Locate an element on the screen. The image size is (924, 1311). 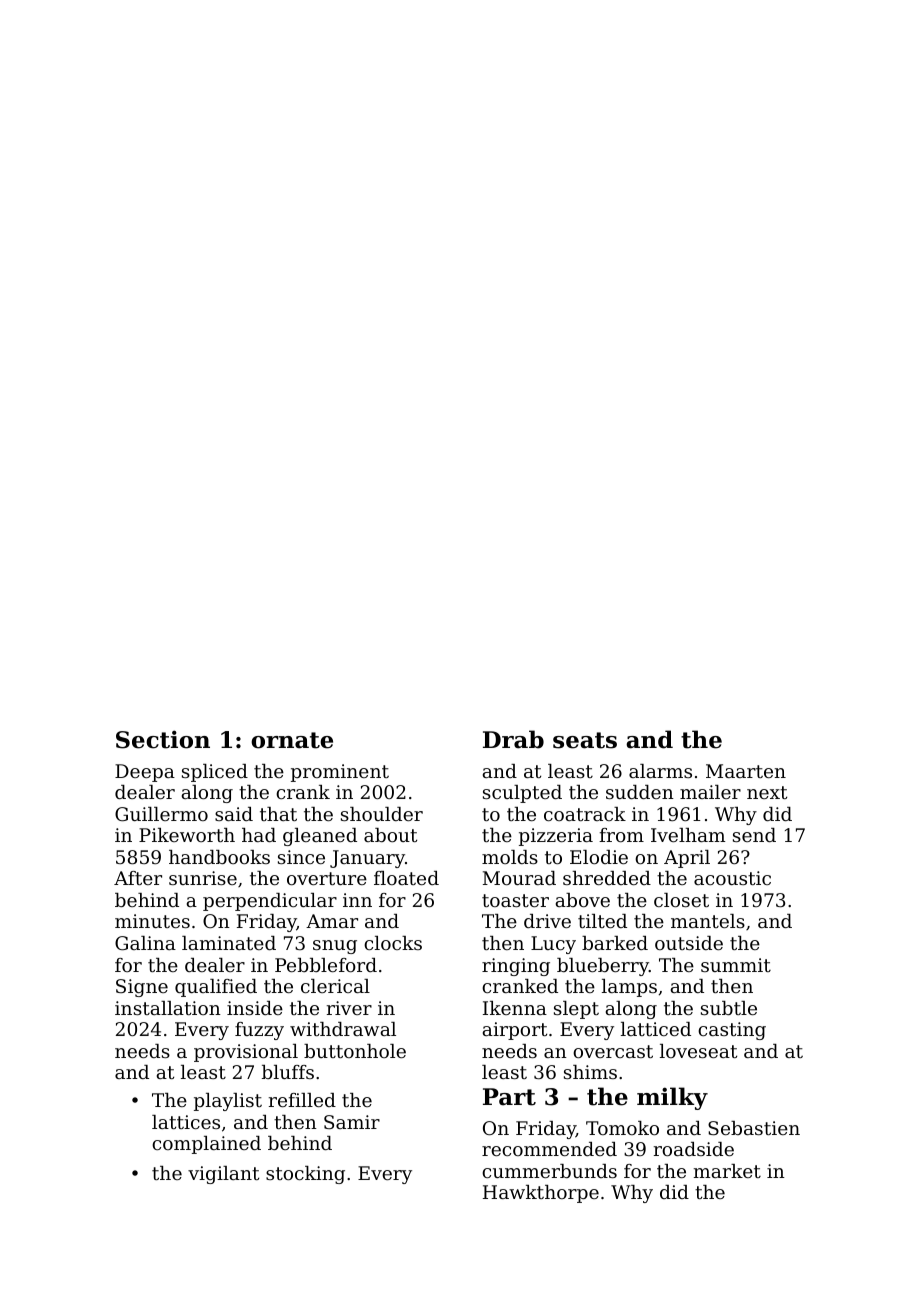
Pikeworth is located at coordinates (187, 835).
